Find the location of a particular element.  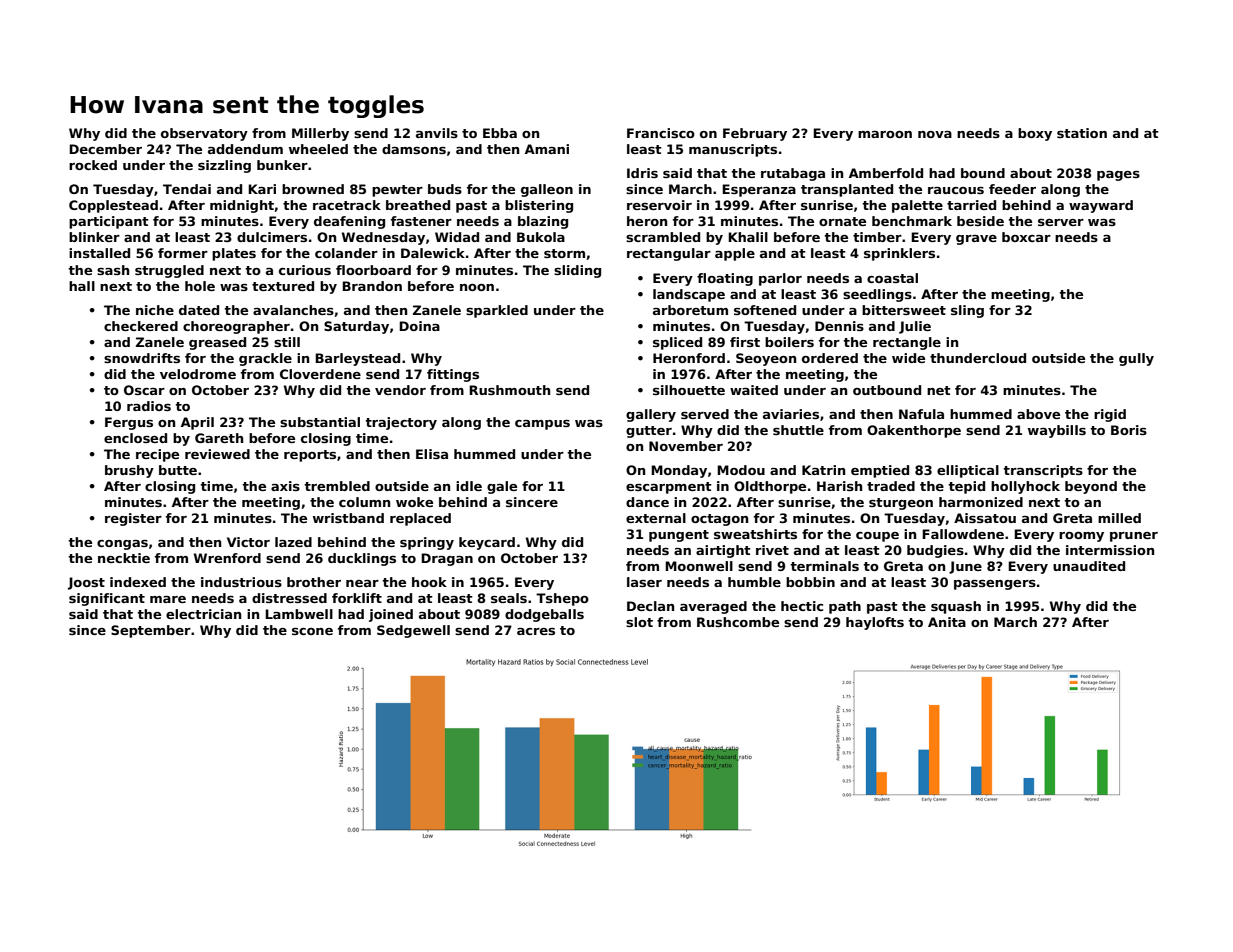

significant is located at coordinates (107, 599).
